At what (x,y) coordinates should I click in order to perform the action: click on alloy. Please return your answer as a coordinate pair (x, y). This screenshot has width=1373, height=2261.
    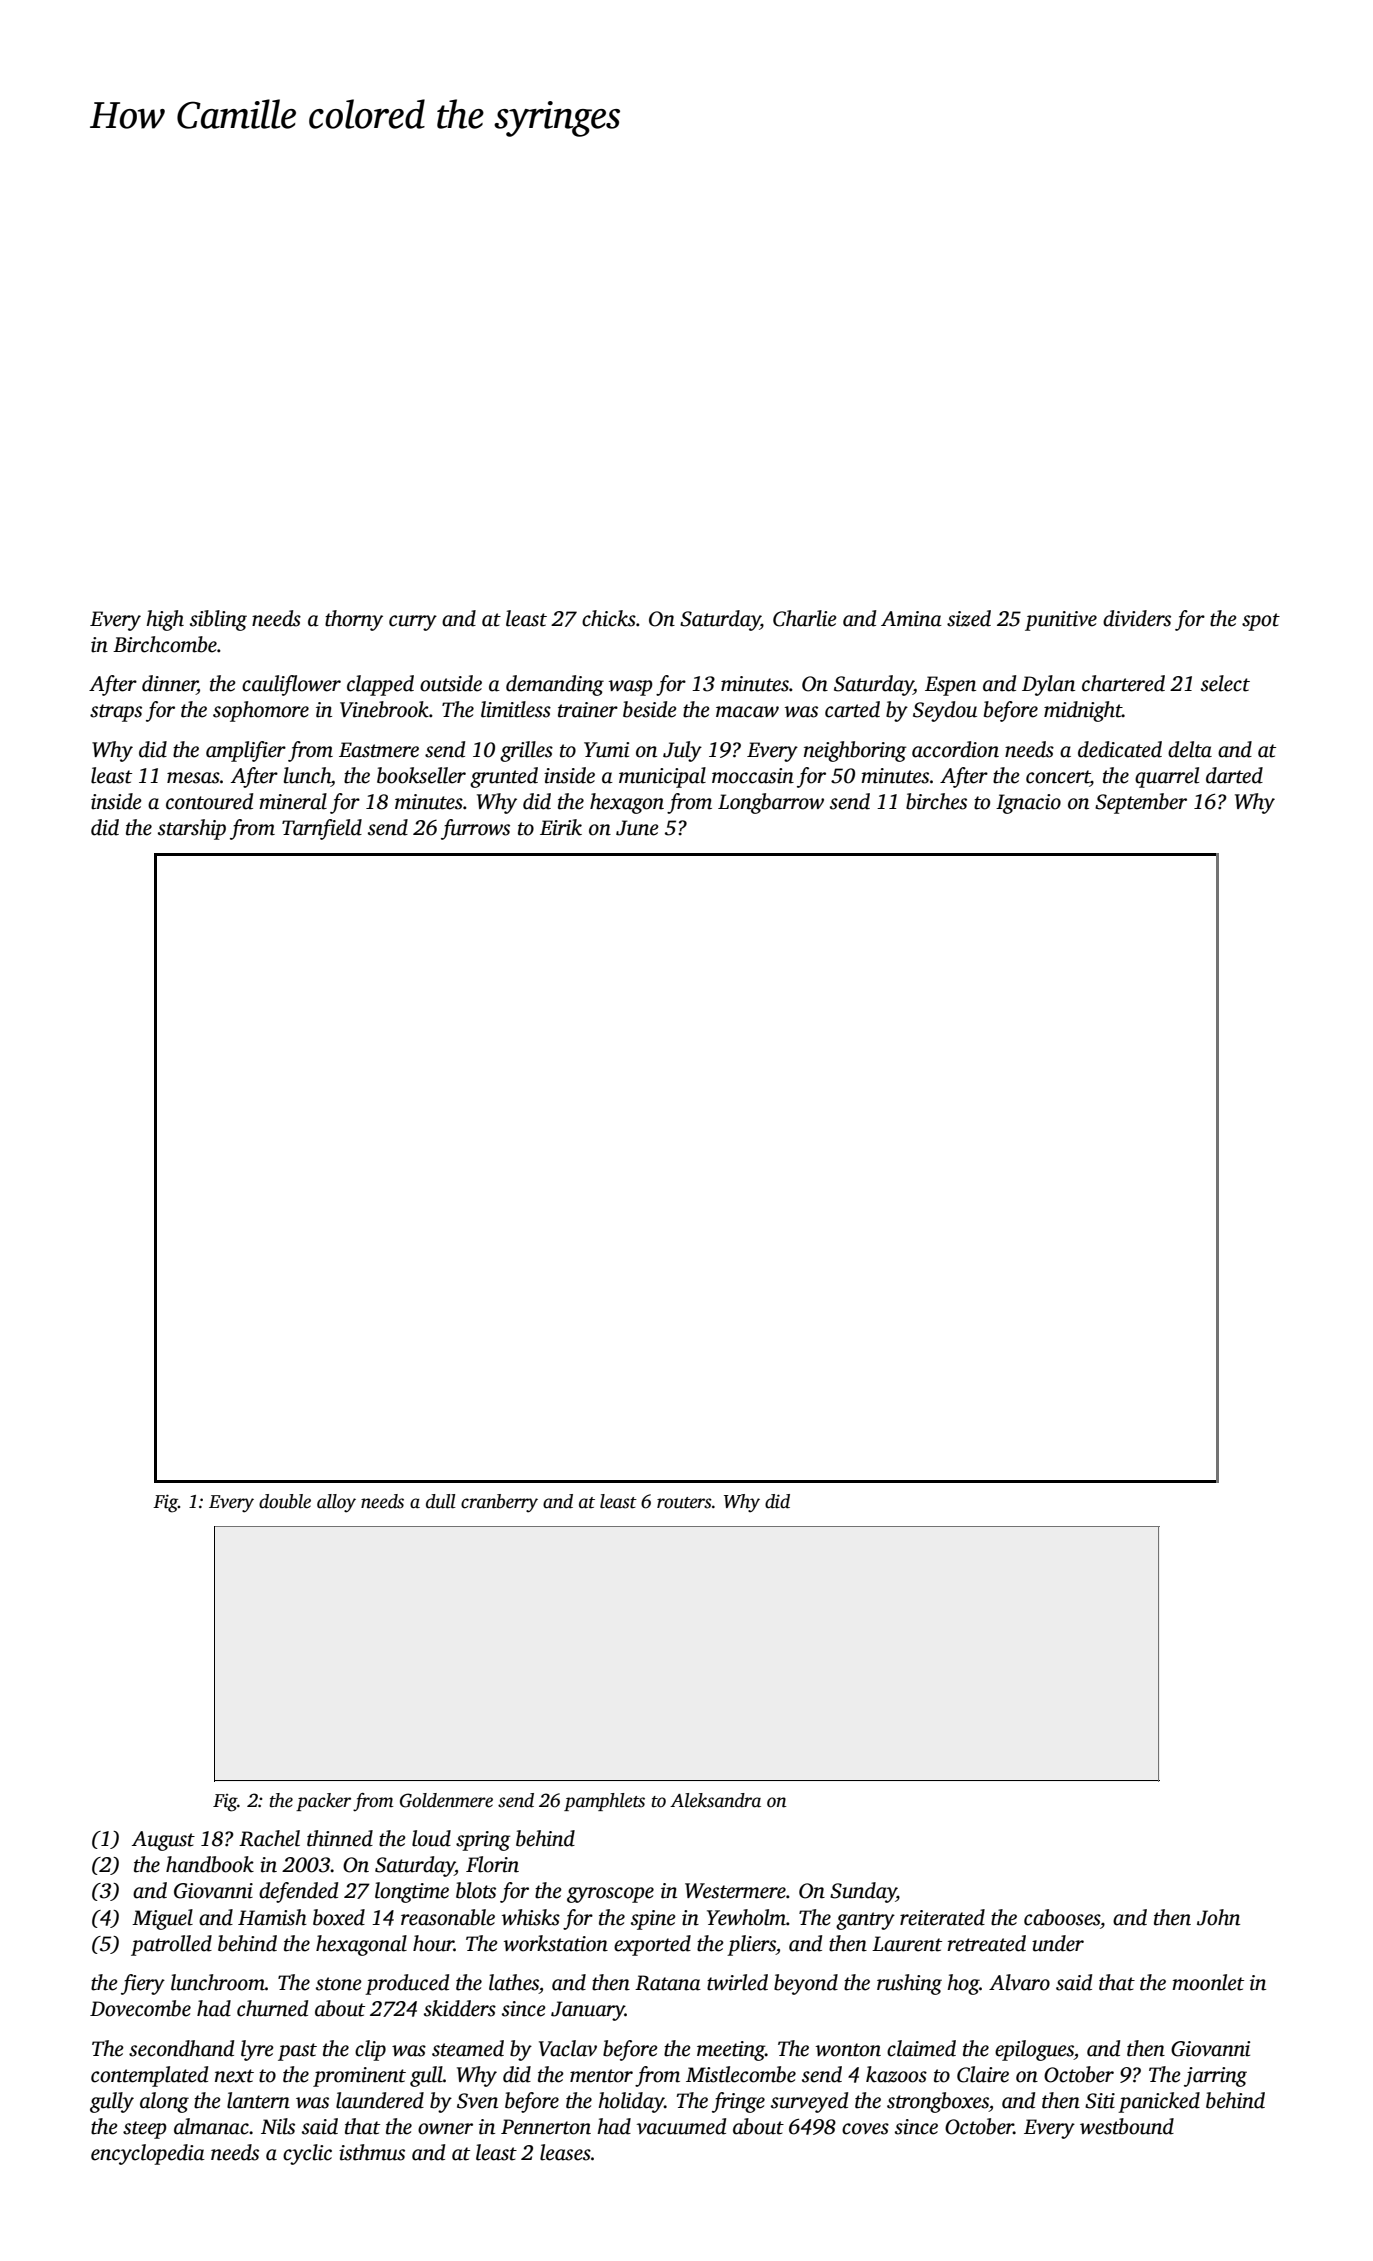
    Looking at the image, I should click on (336, 1503).
